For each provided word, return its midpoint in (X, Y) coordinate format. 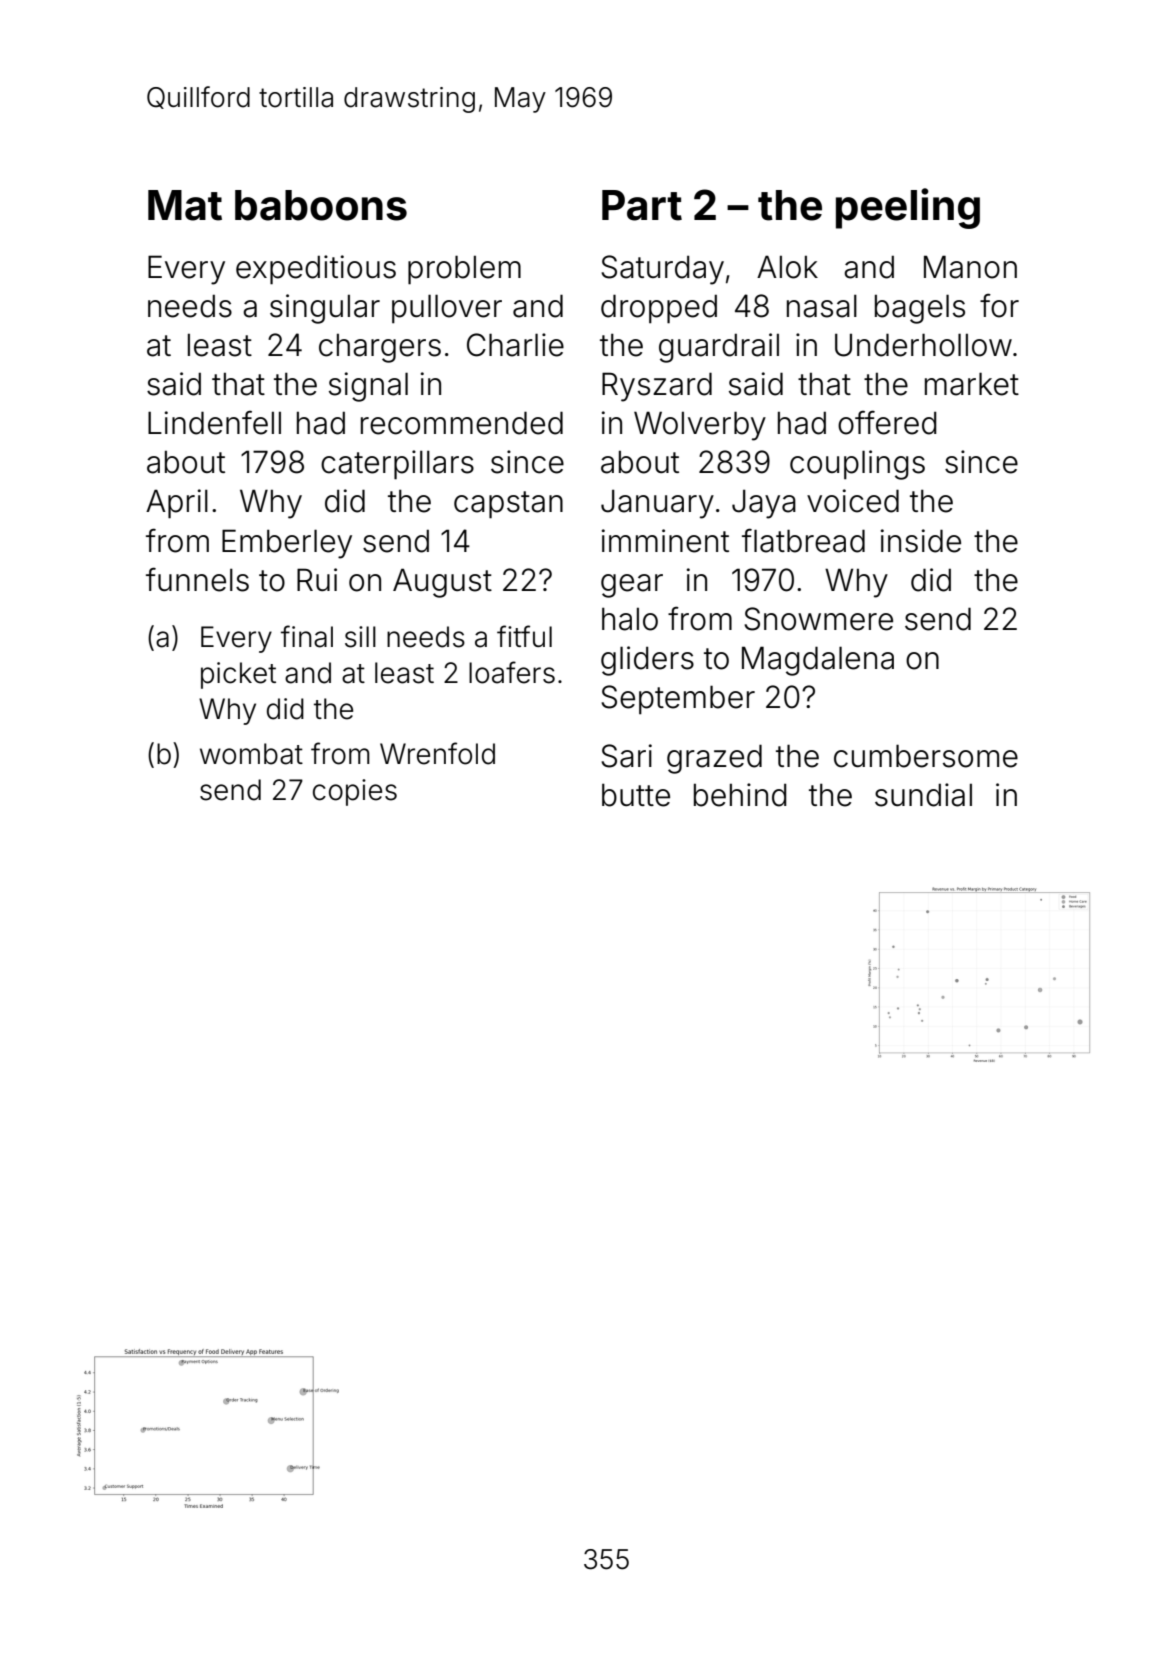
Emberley (287, 544)
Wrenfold (437, 753)
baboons (321, 205)
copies (355, 792)
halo (630, 619)
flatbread (803, 540)
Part (642, 205)
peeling (908, 208)
